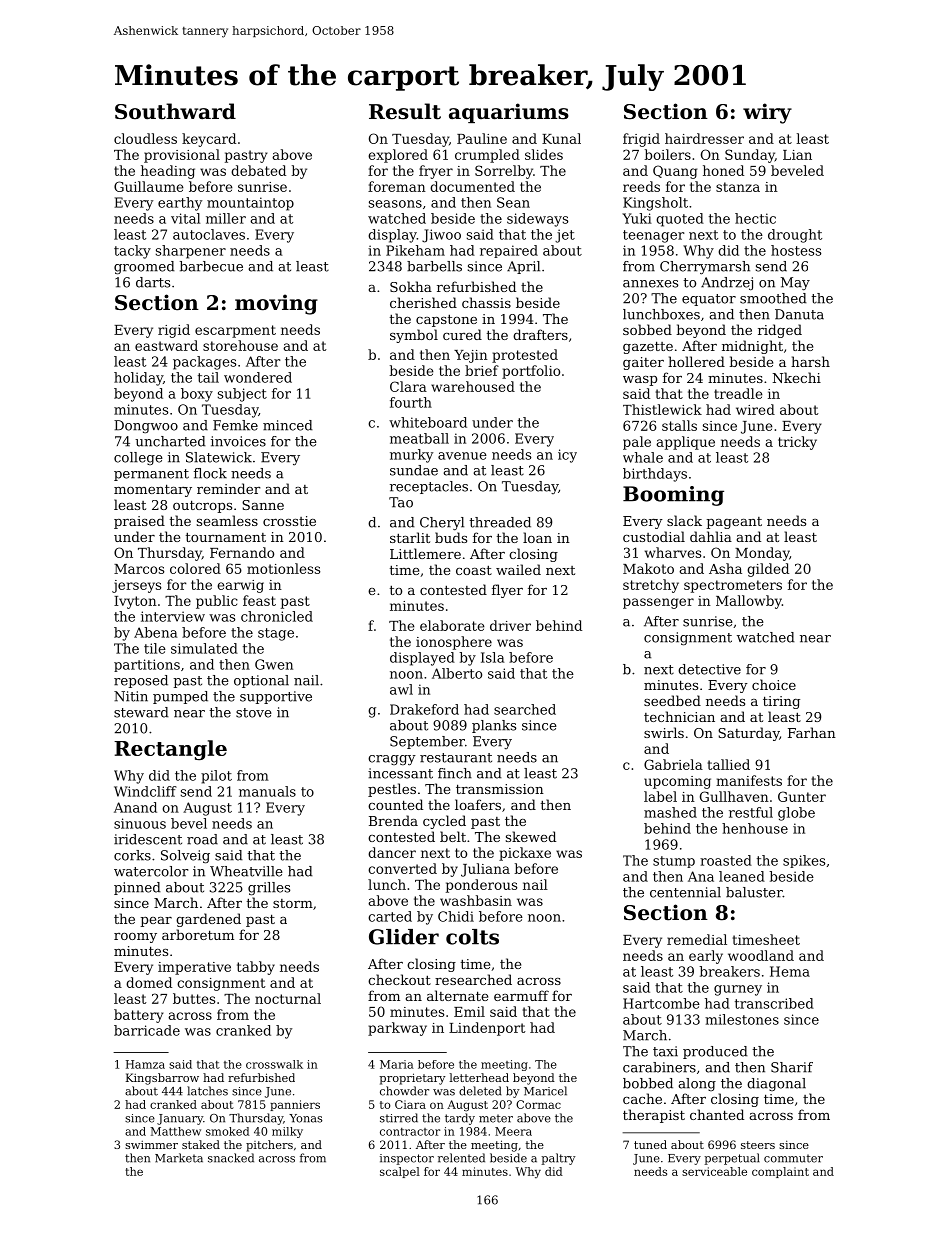 Image resolution: width=952 pixels, height=1233 pixels. I want to click on domed, so click(149, 982).
